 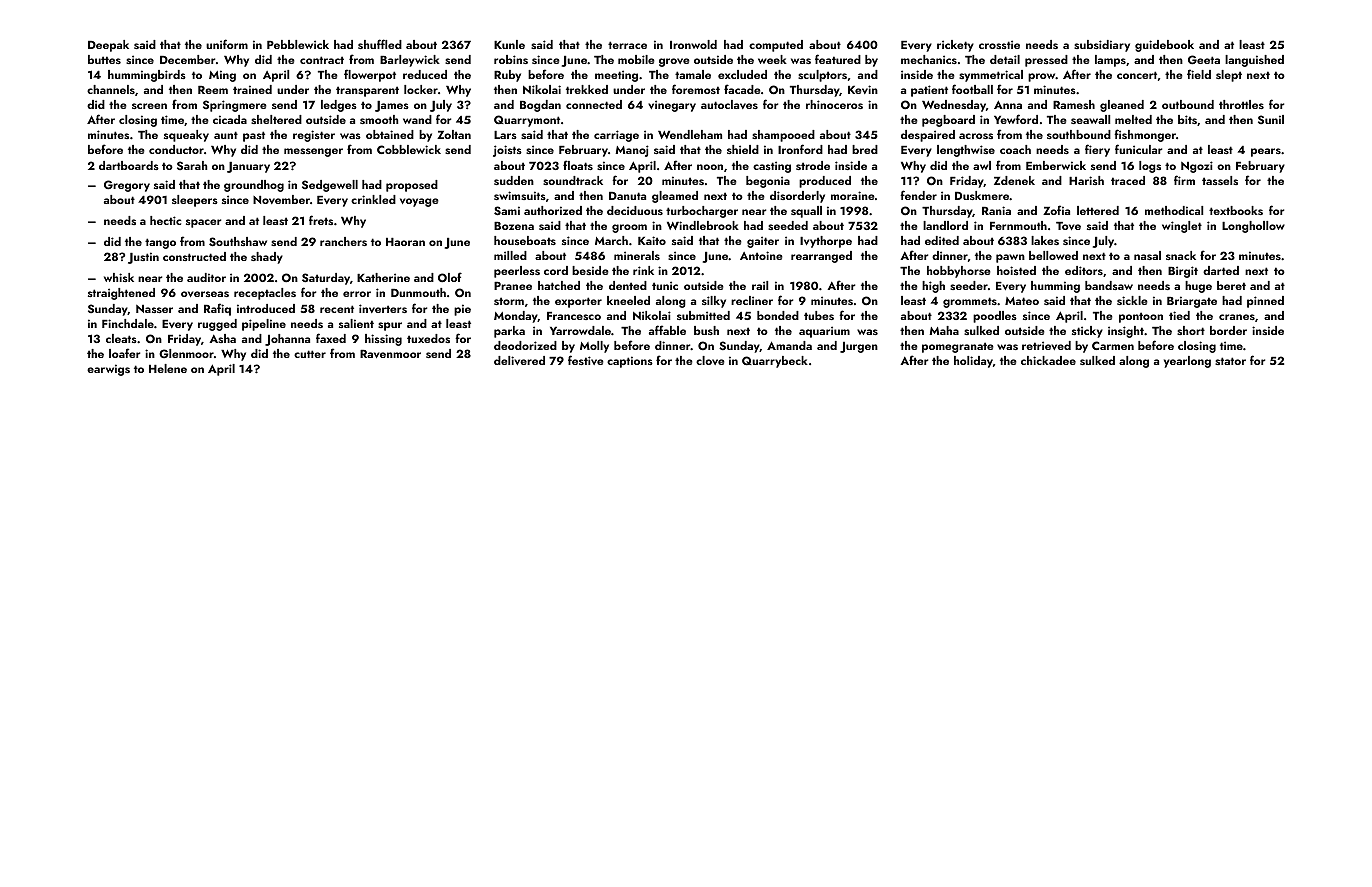 I want to click on Deepak, so click(x=108, y=46).
